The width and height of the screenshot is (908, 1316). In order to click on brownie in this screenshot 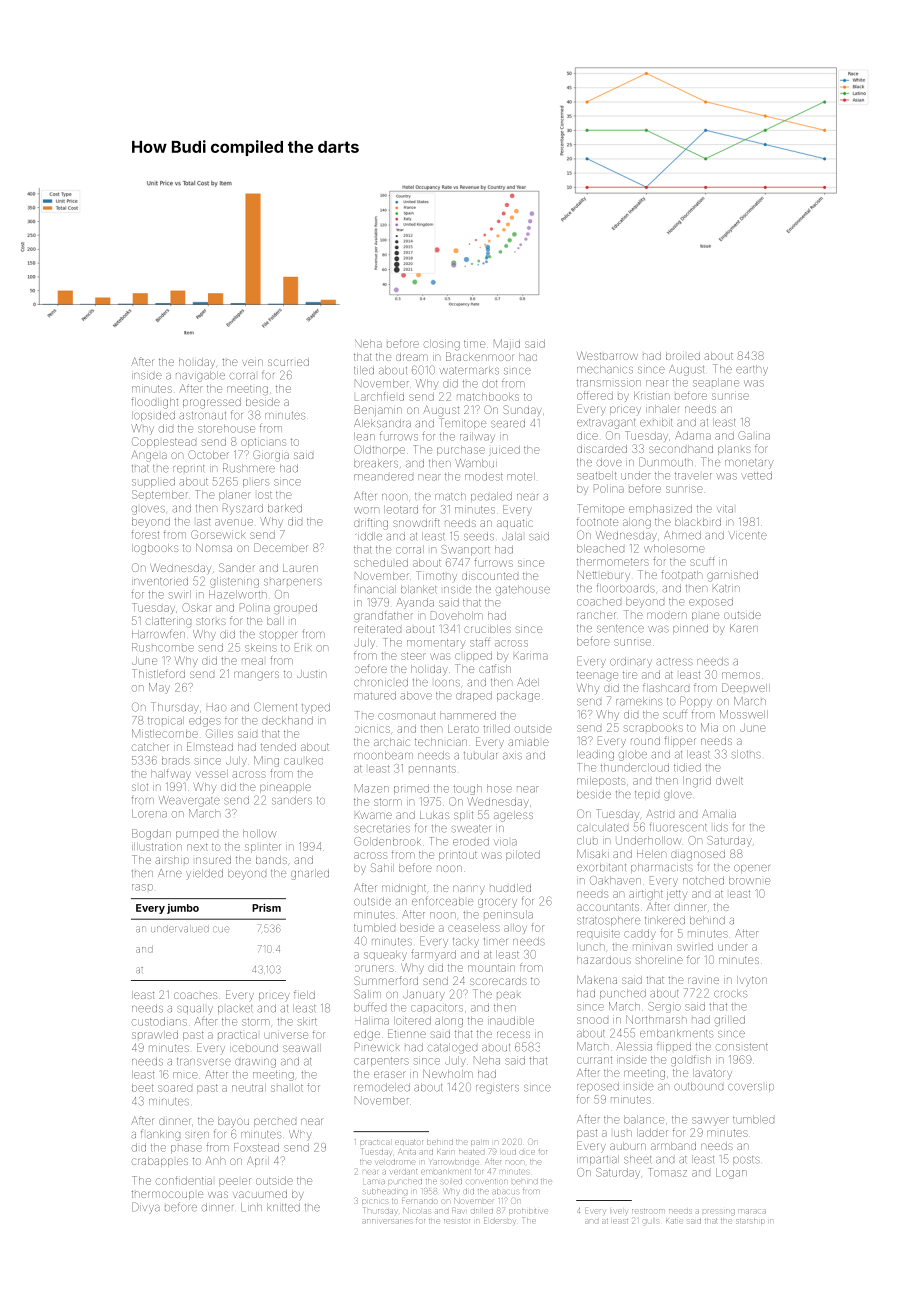, I will do `click(749, 880)`.
